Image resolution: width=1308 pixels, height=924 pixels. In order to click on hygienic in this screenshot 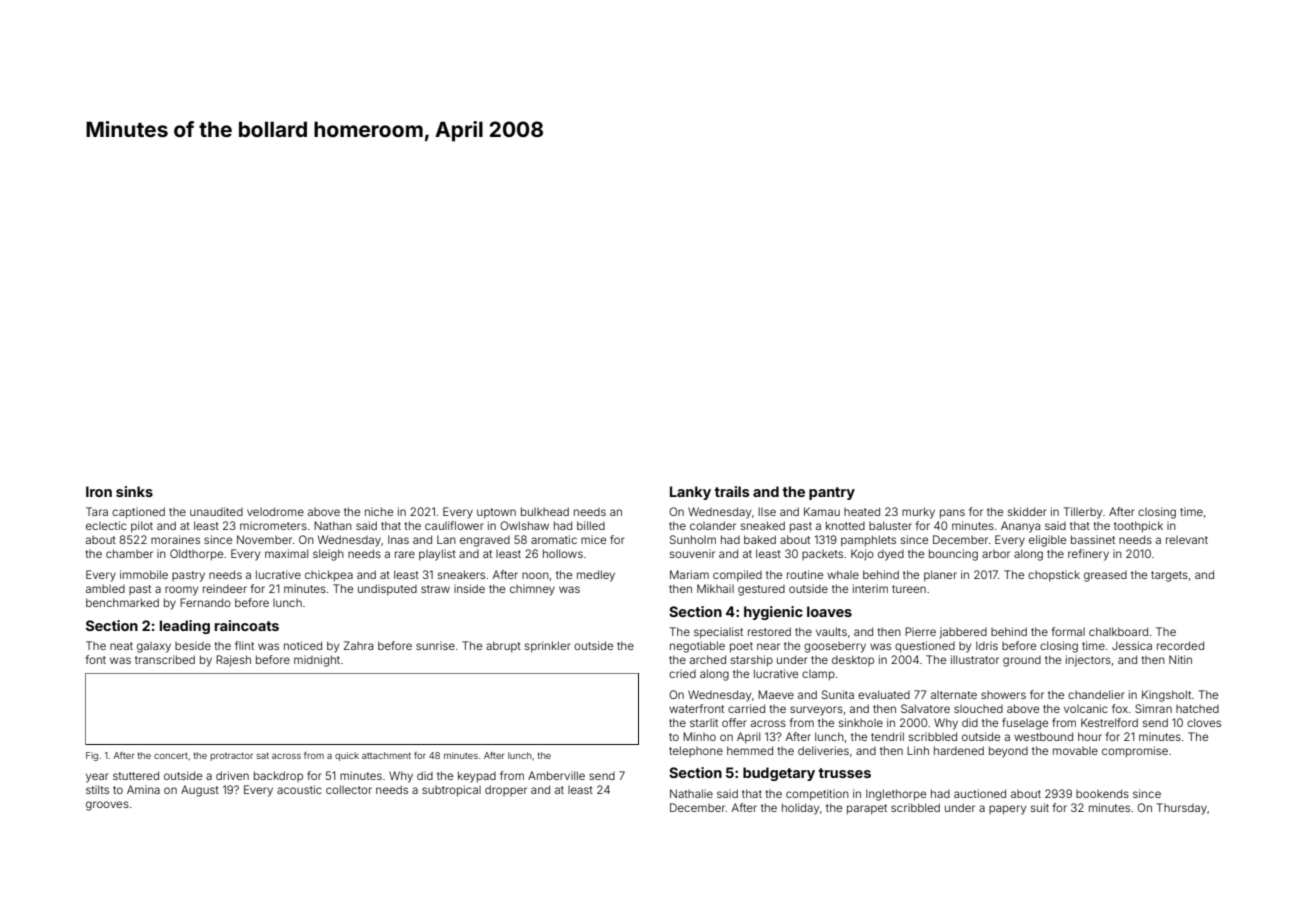, I will do `click(773, 613)`.
